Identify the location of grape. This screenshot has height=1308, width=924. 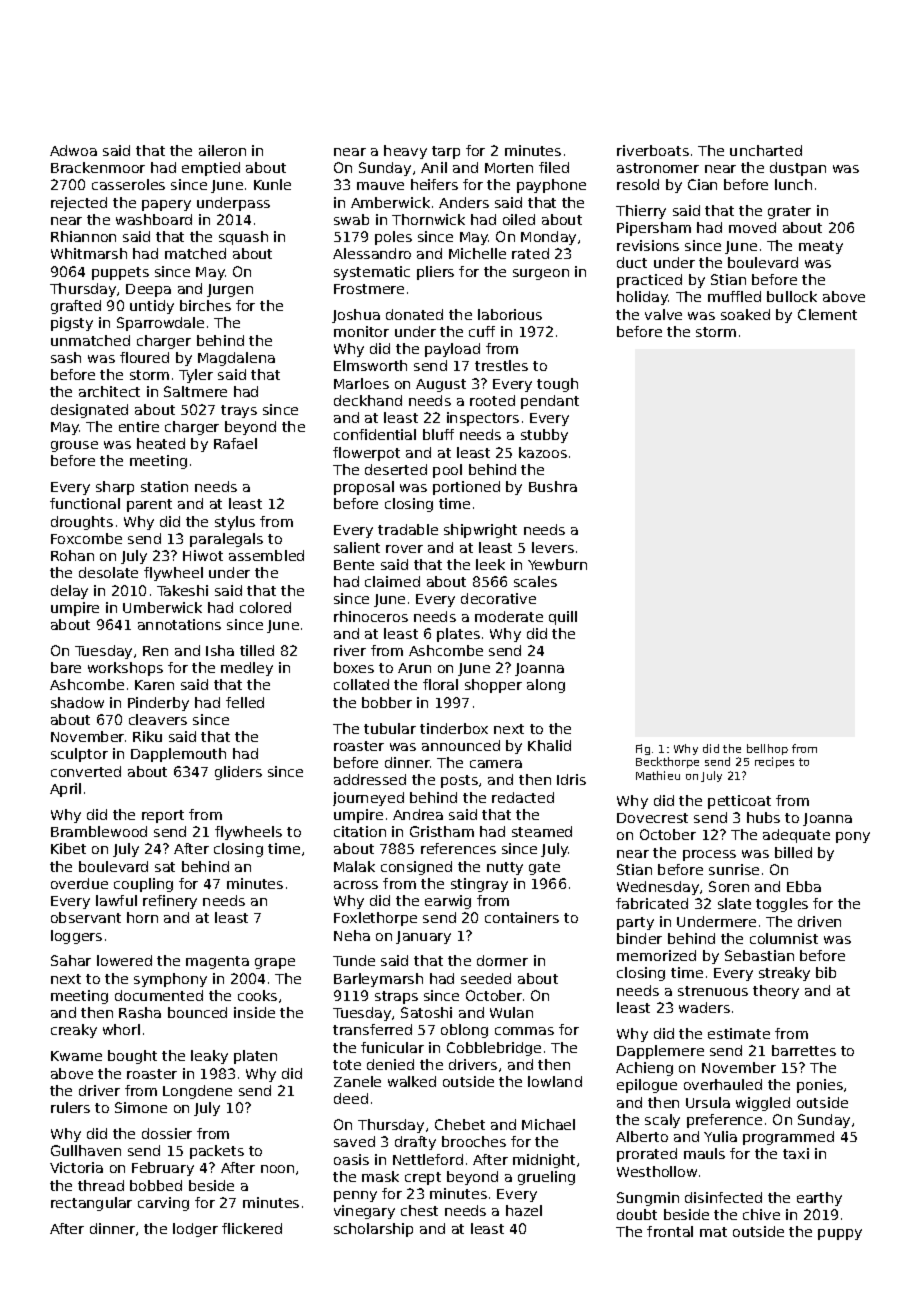
(275, 963).
